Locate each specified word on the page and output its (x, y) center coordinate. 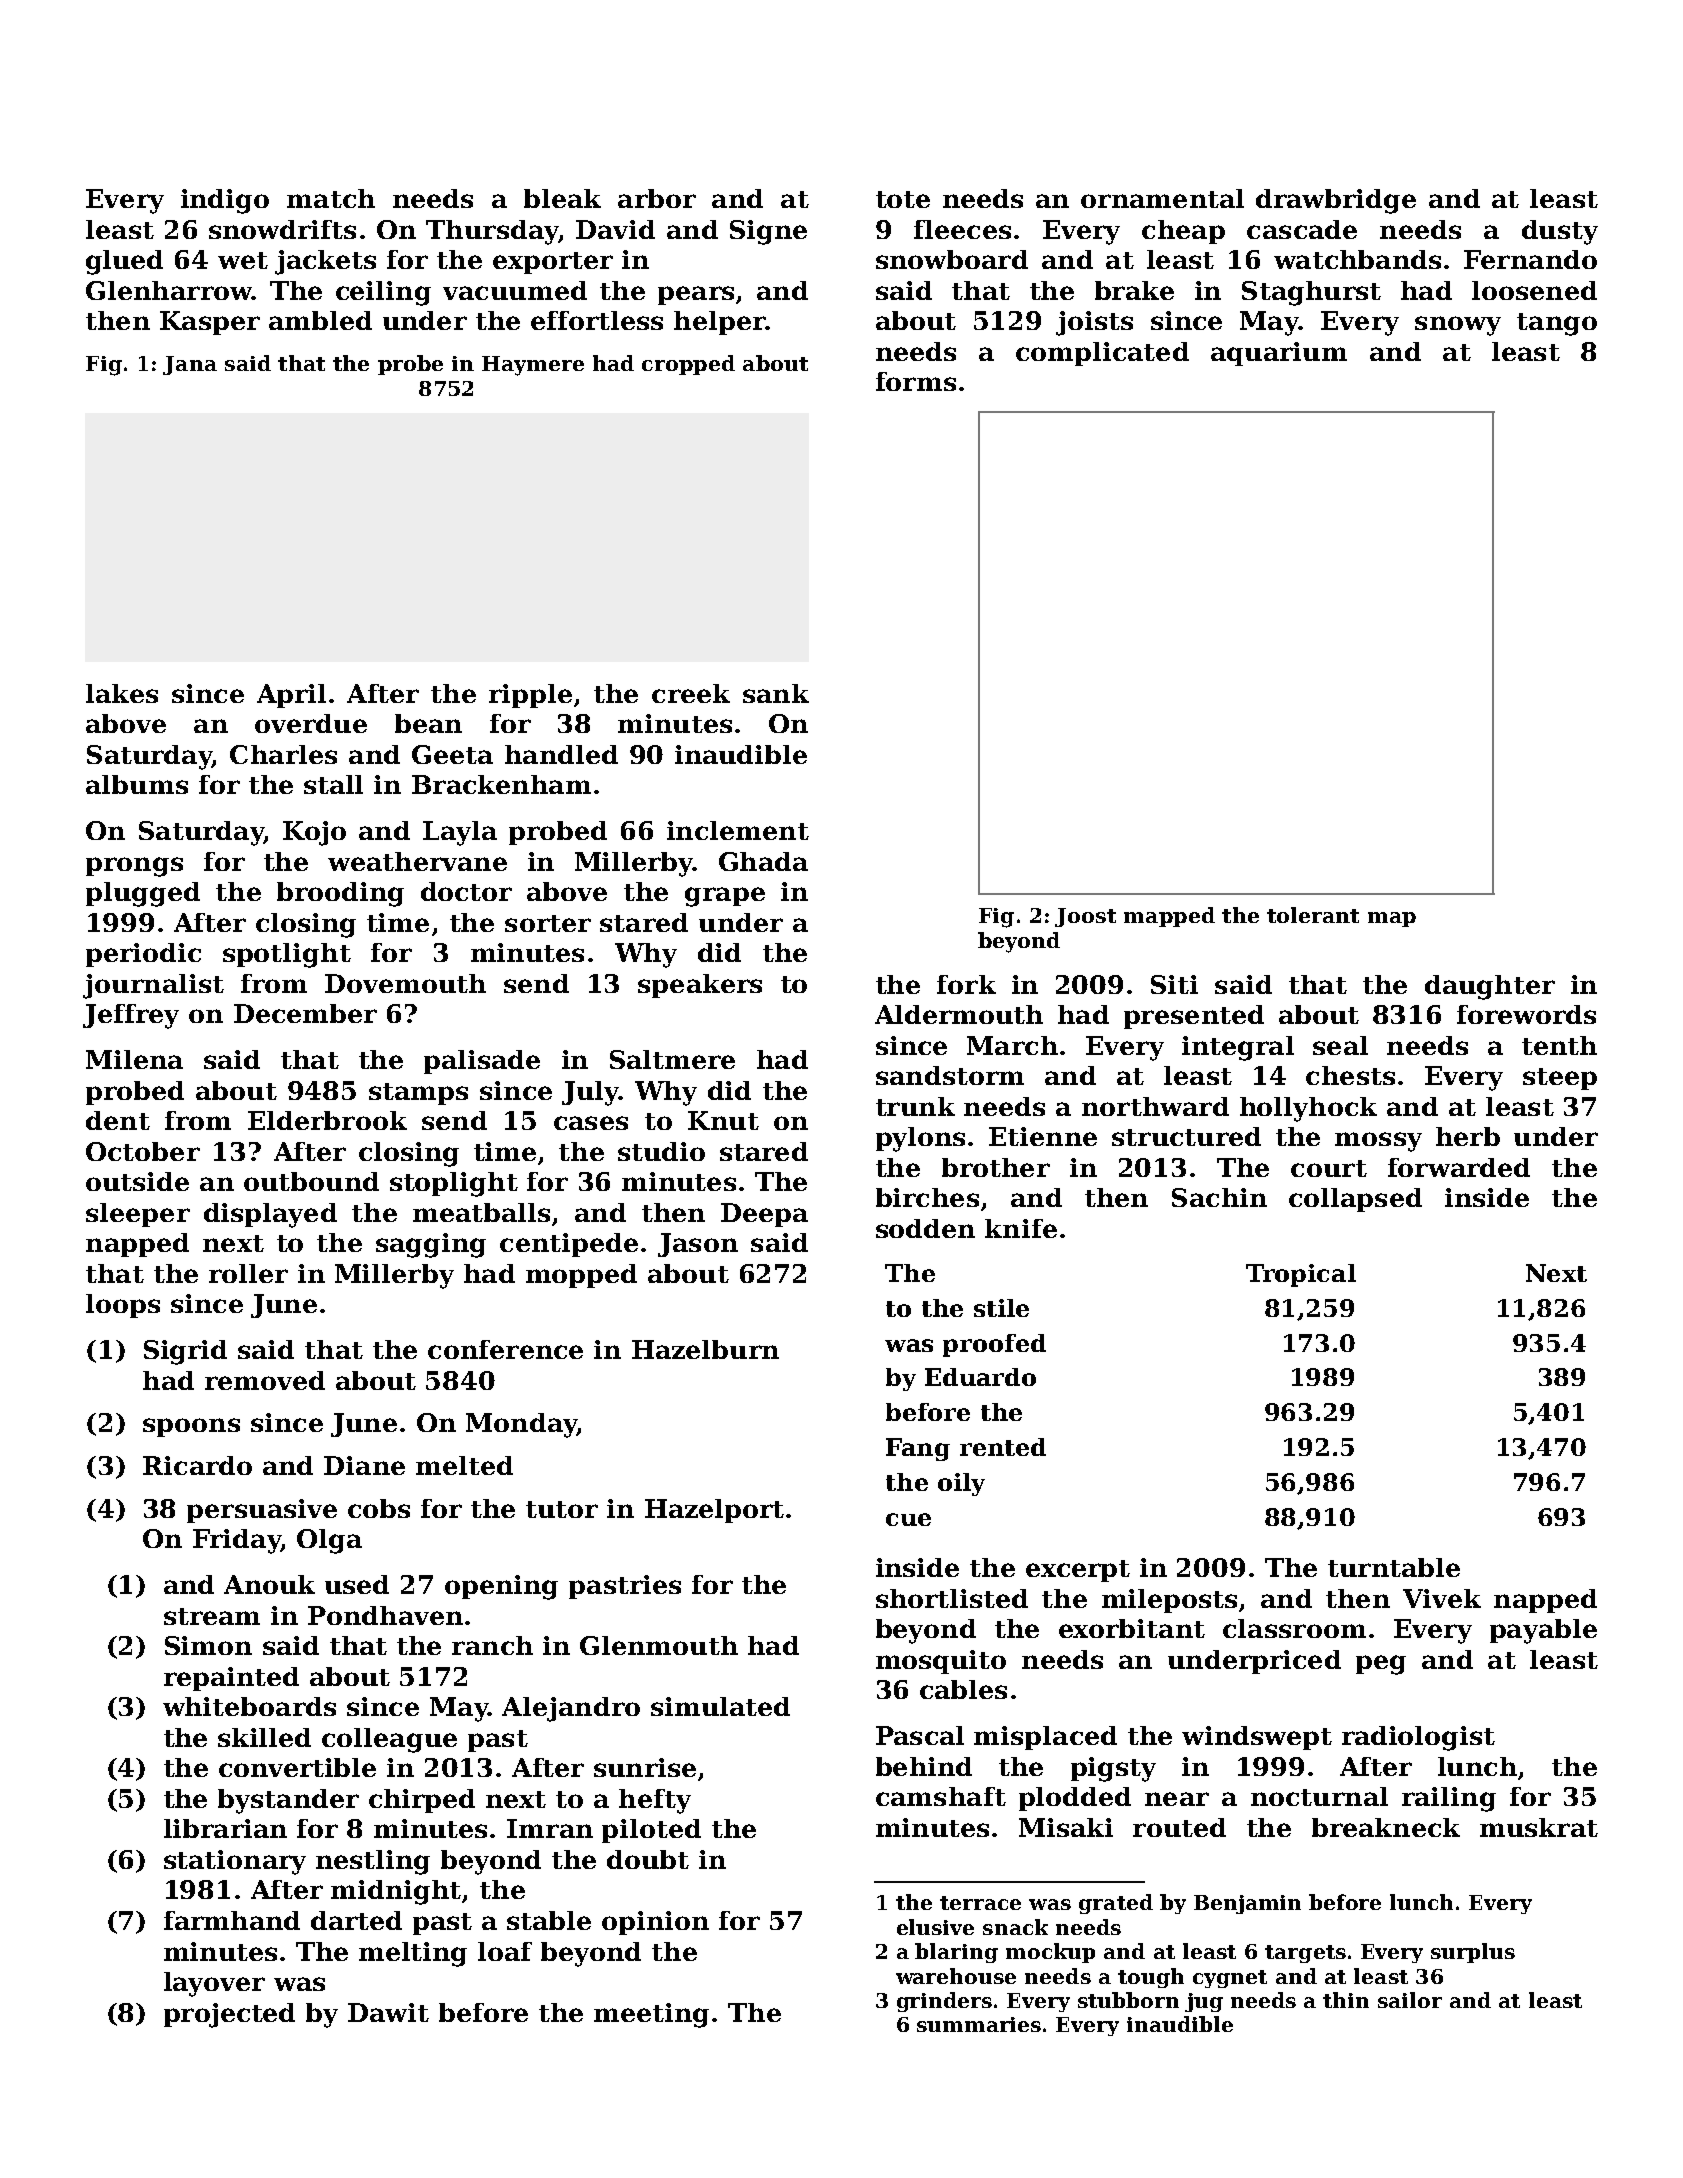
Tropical (1301, 1275)
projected (229, 2015)
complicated (1102, 354)
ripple (530, 696)
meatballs (481, 1212)
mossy (1378, 1142)
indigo (225, 201)
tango (1557, 324)
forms (916, 381)
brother (996, 1167)
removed (265, 1380)
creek (691, 693)
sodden (925, 1228)
